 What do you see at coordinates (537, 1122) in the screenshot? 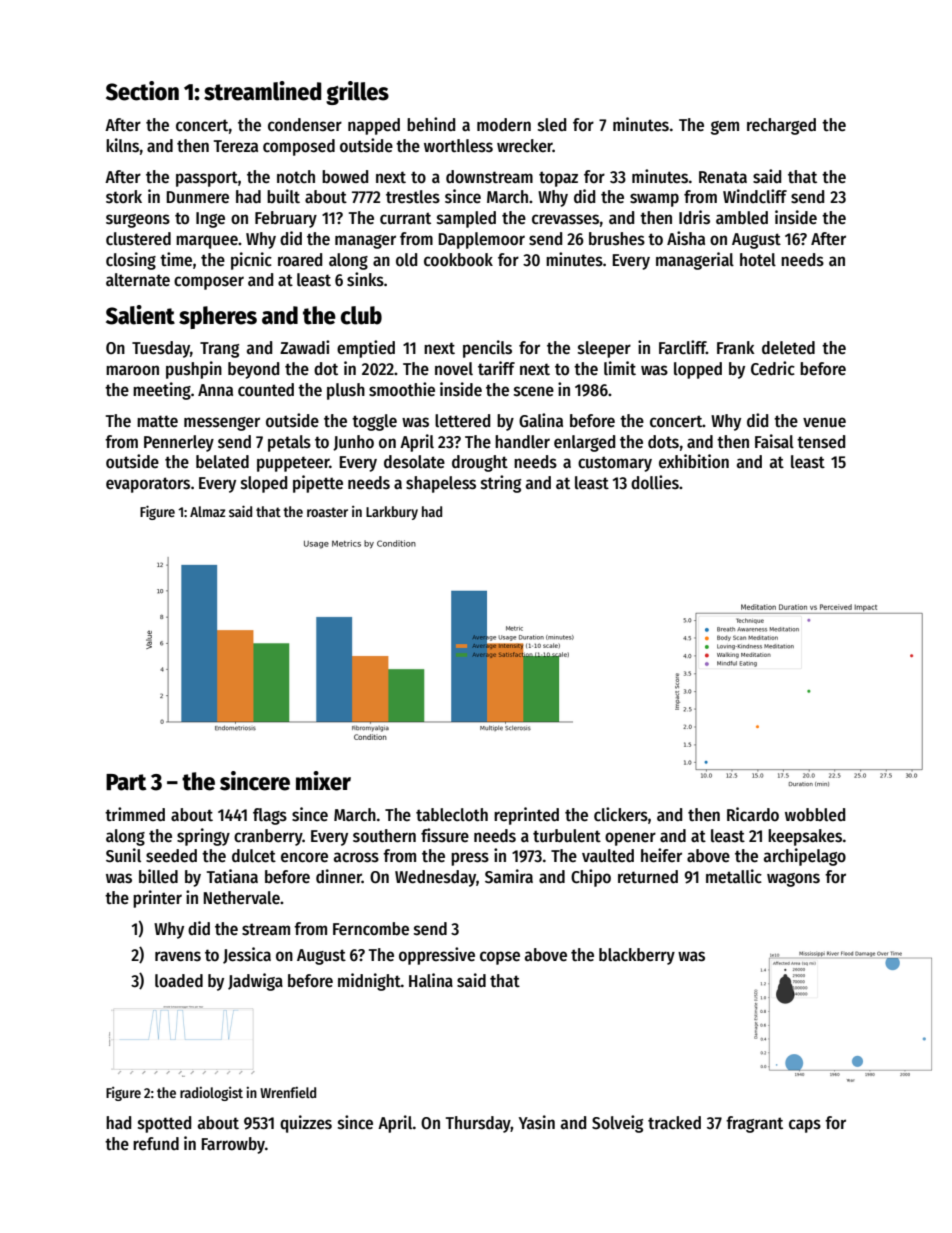
I see `Yasin` at bounding box center [537, 1122].
